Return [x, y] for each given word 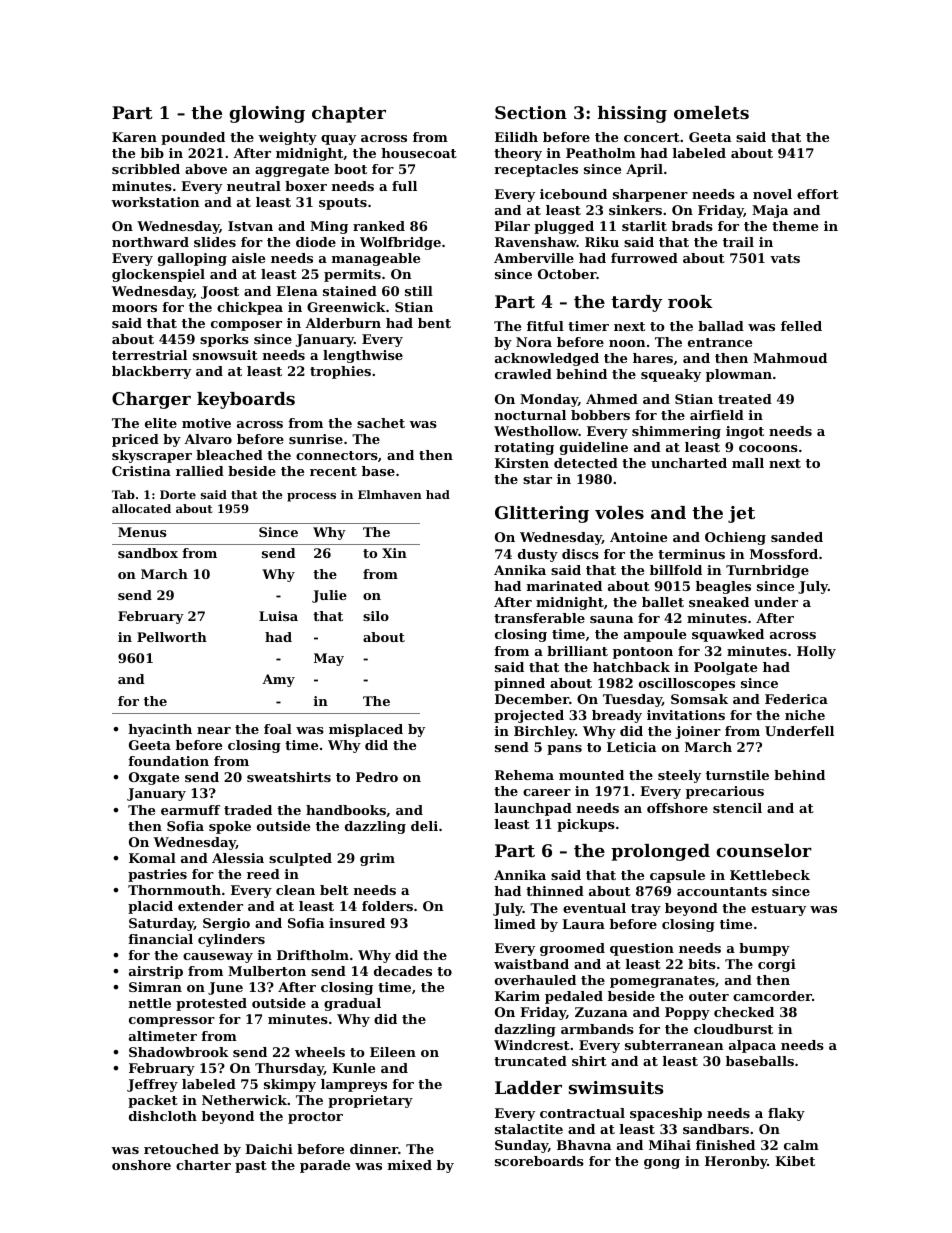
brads [692, 226]
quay [338, 140]
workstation [155, 202]
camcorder [772, 996]
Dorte [178, 494]
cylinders [231, 940]
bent [434, 323]
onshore [141, 1165]
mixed [410, 1165]
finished [725, 1145]
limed [515, 924]
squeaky [671, 375]
